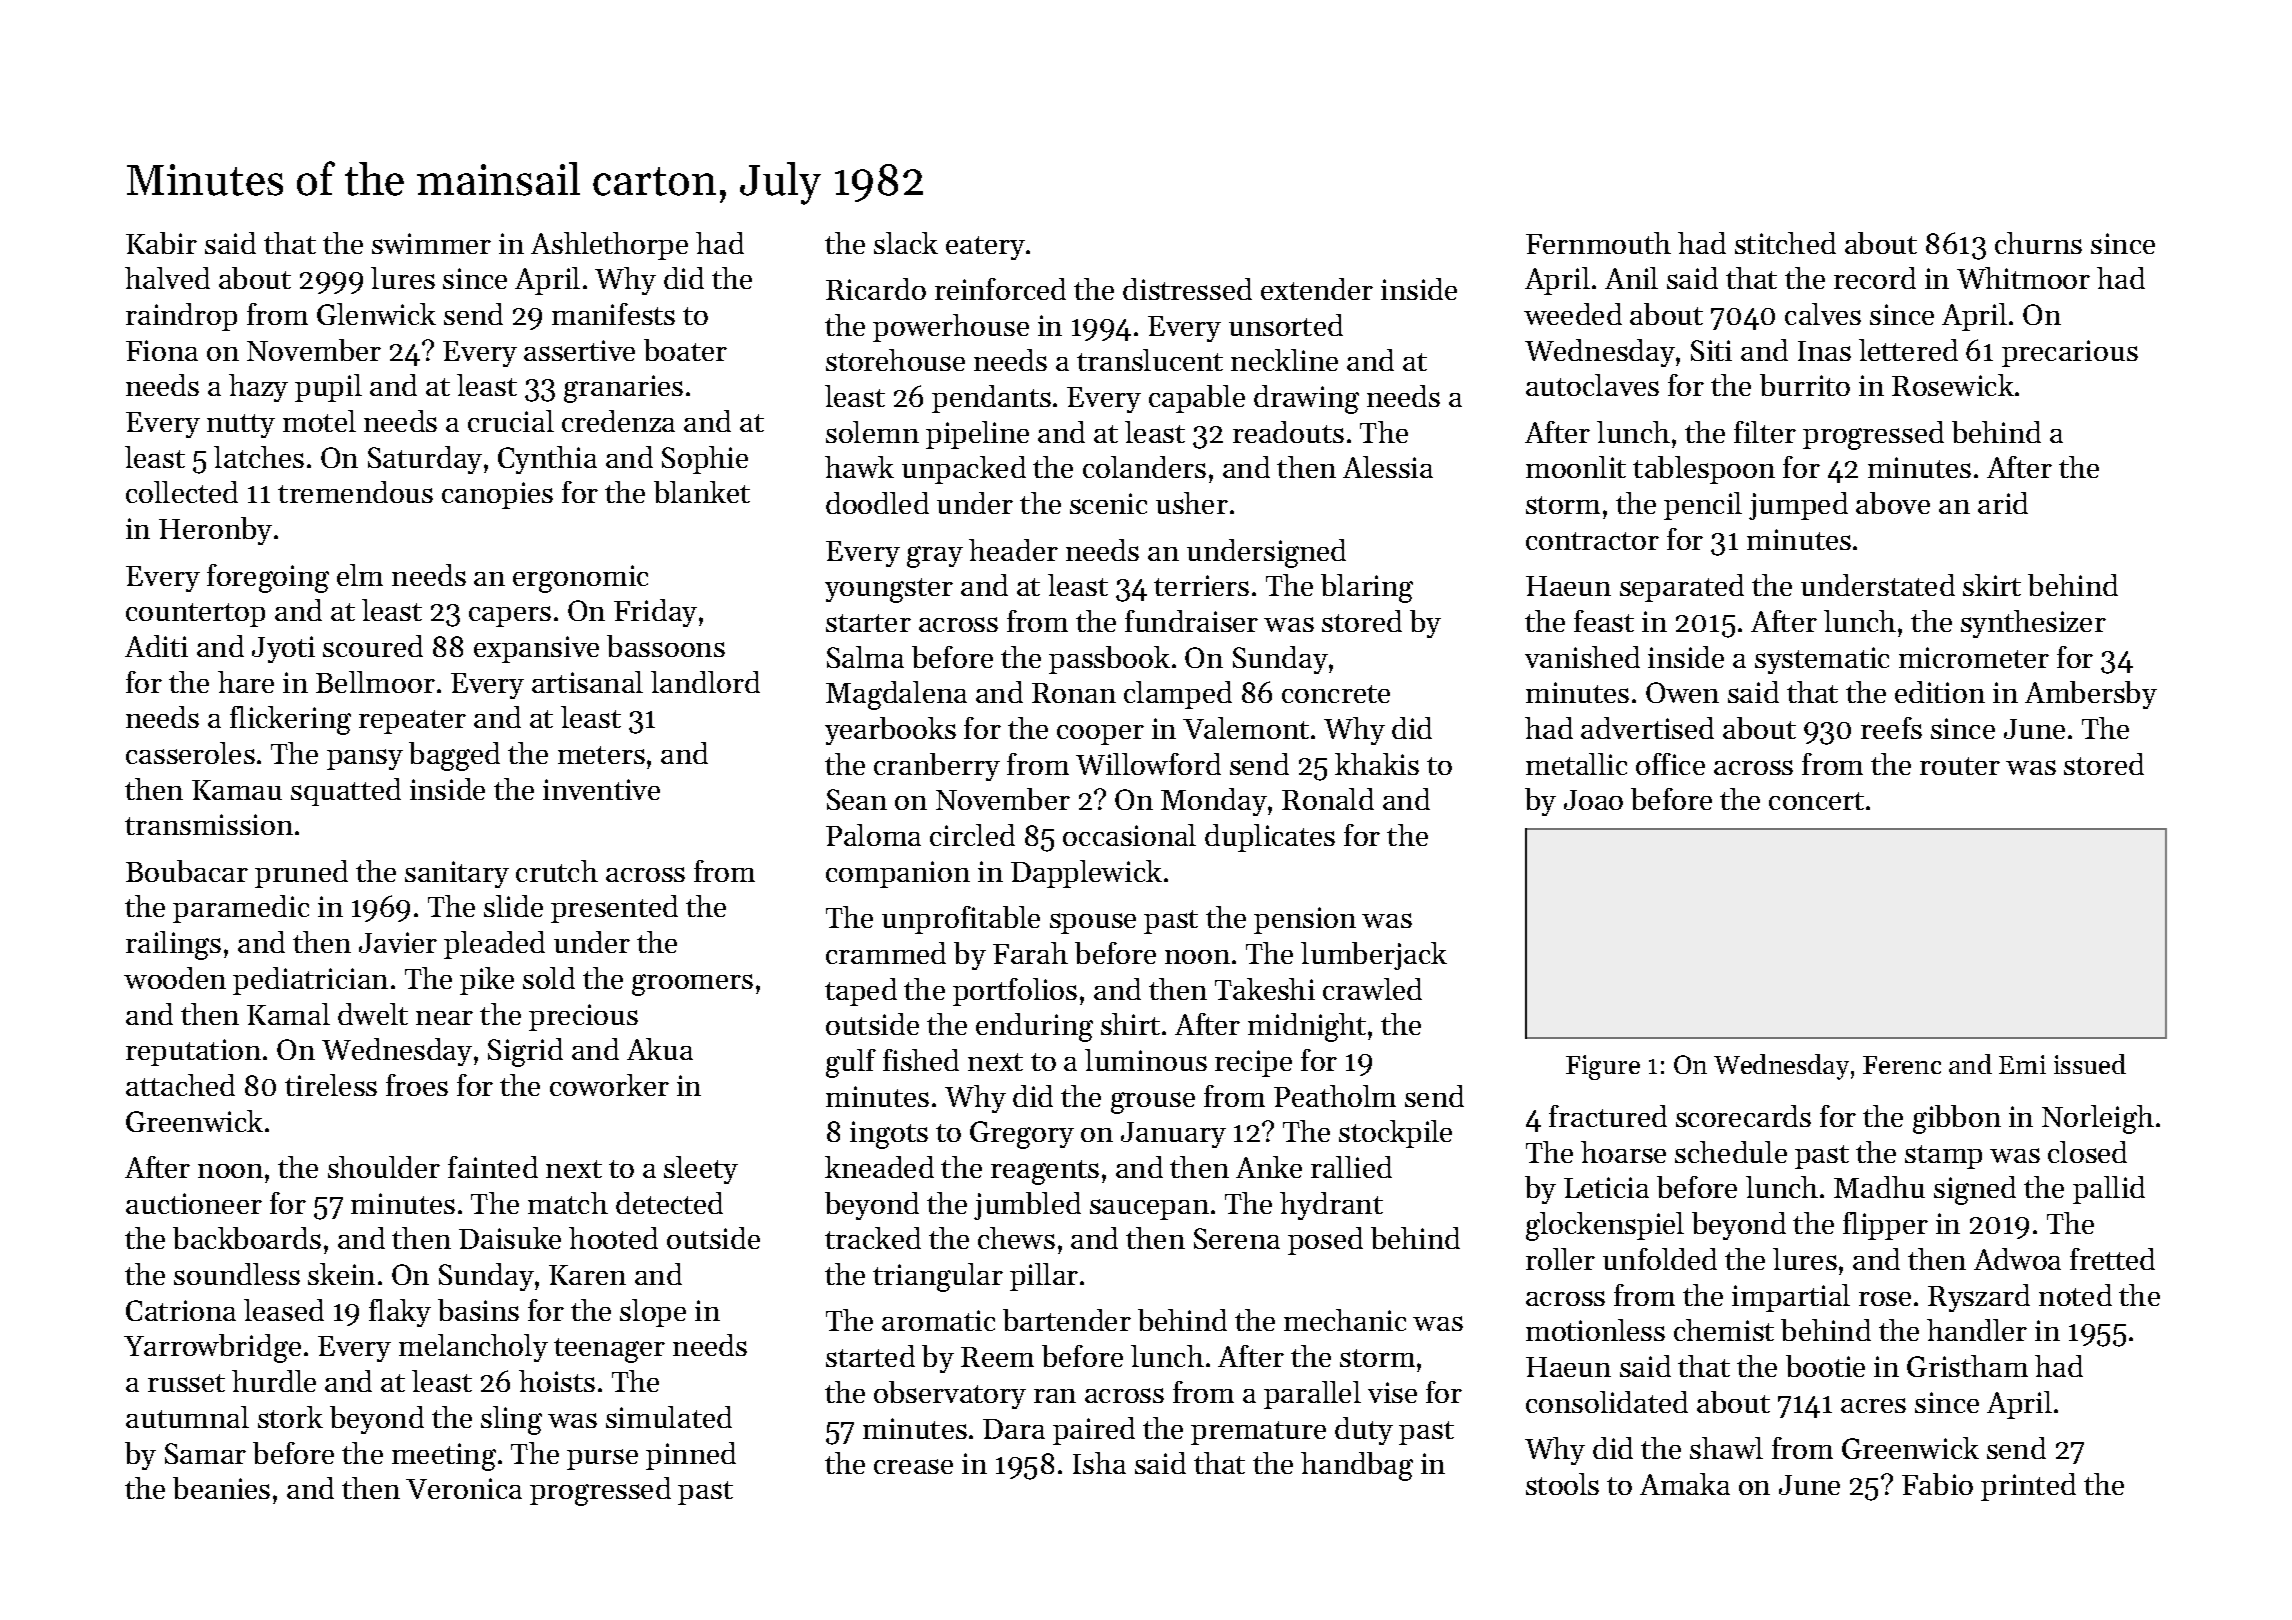 The height and width of the screenshot is (1620, 2292). I want to click on Monday, so click(1214, 802).
